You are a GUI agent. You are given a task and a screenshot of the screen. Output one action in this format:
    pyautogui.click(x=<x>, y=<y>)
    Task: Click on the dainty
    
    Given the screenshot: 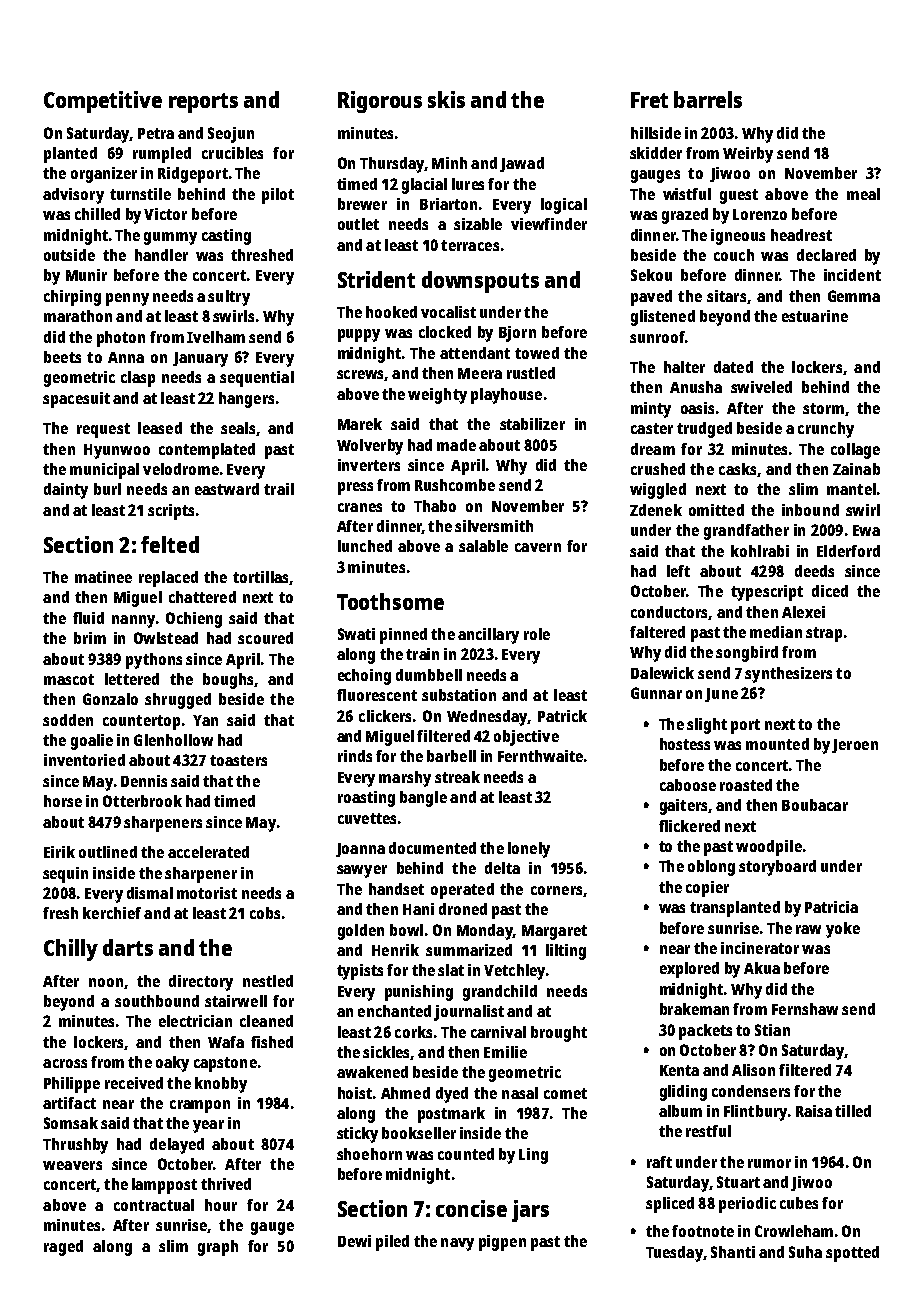 What is the action you would take?
    pyautogui.click(x=66, y=491)
